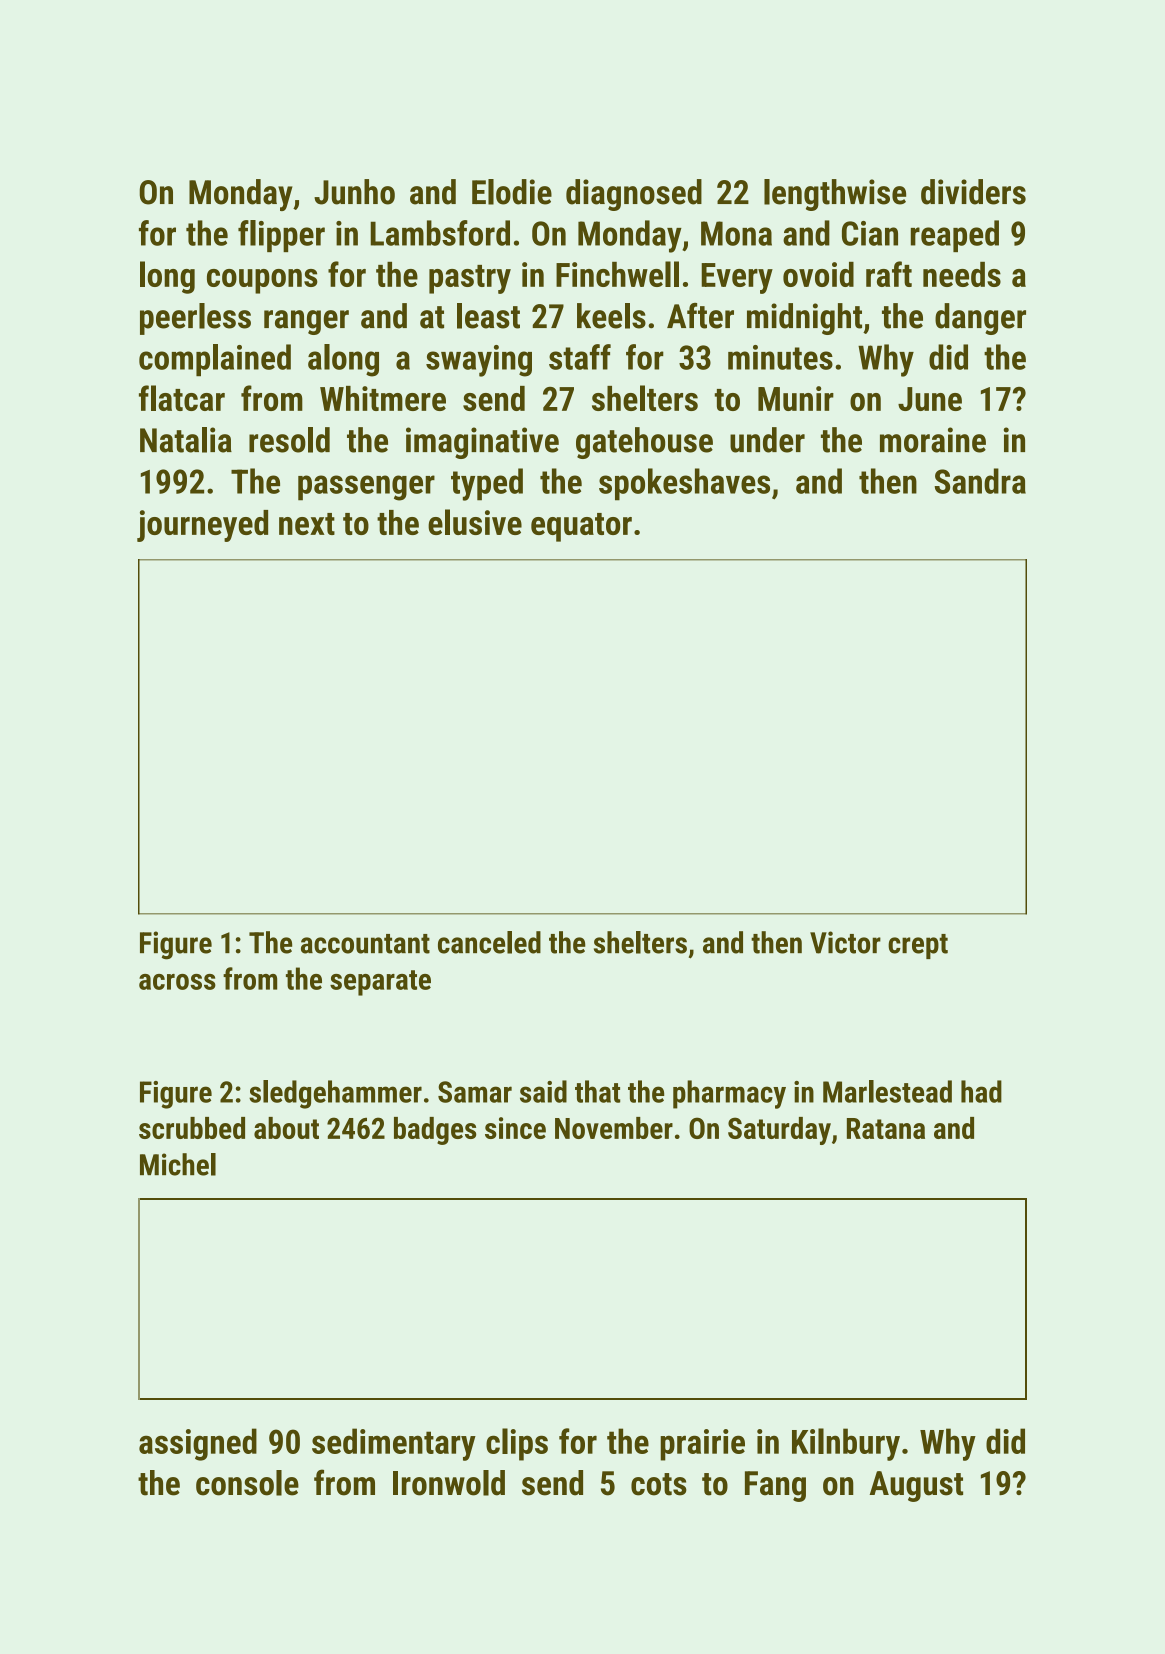 The image size is (1165, 1654). Describe the element at coordinates (611, 316) in the document. I see `keels` at that location.
